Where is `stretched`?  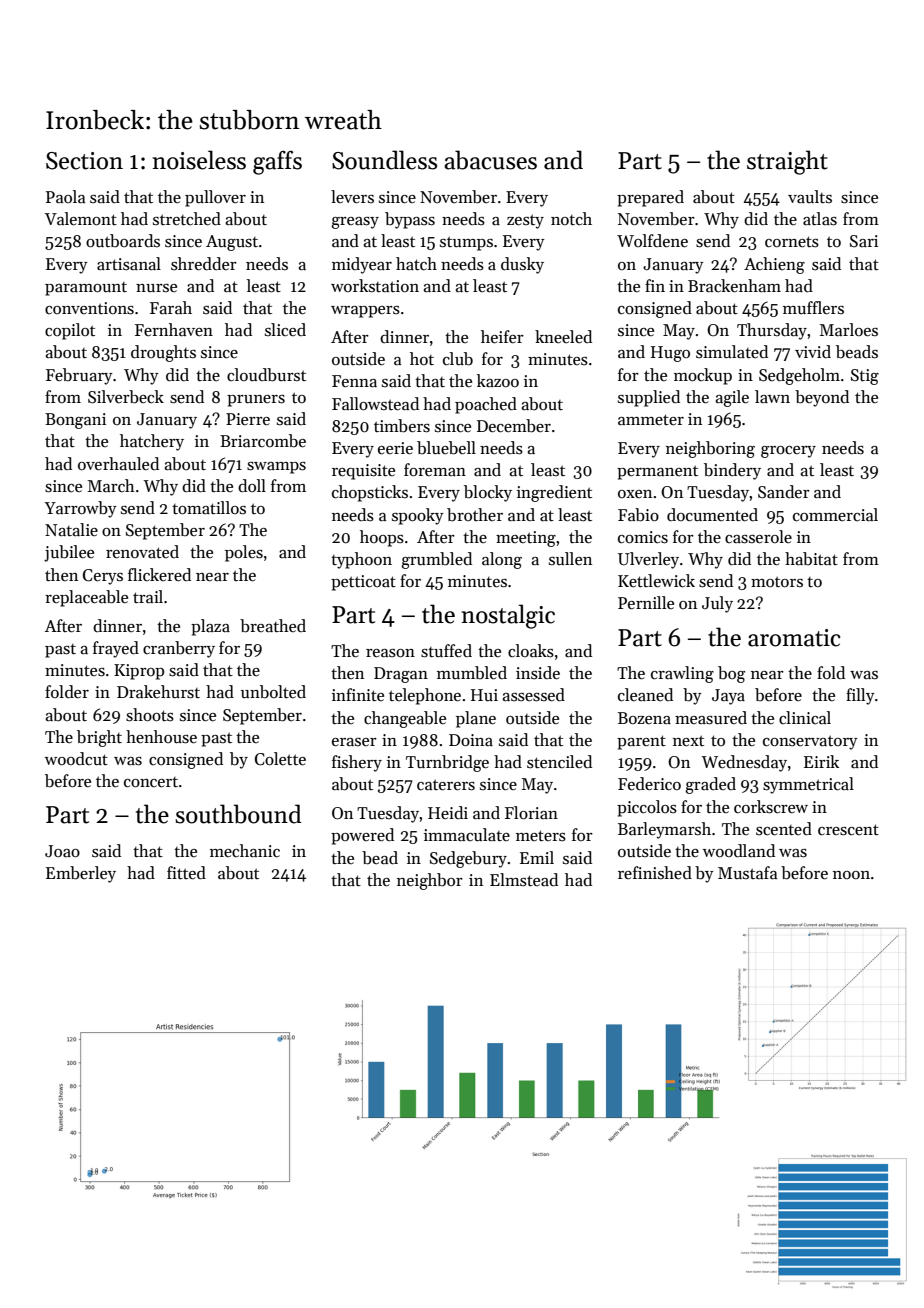 stretched is located at coordinates (187, 219).
